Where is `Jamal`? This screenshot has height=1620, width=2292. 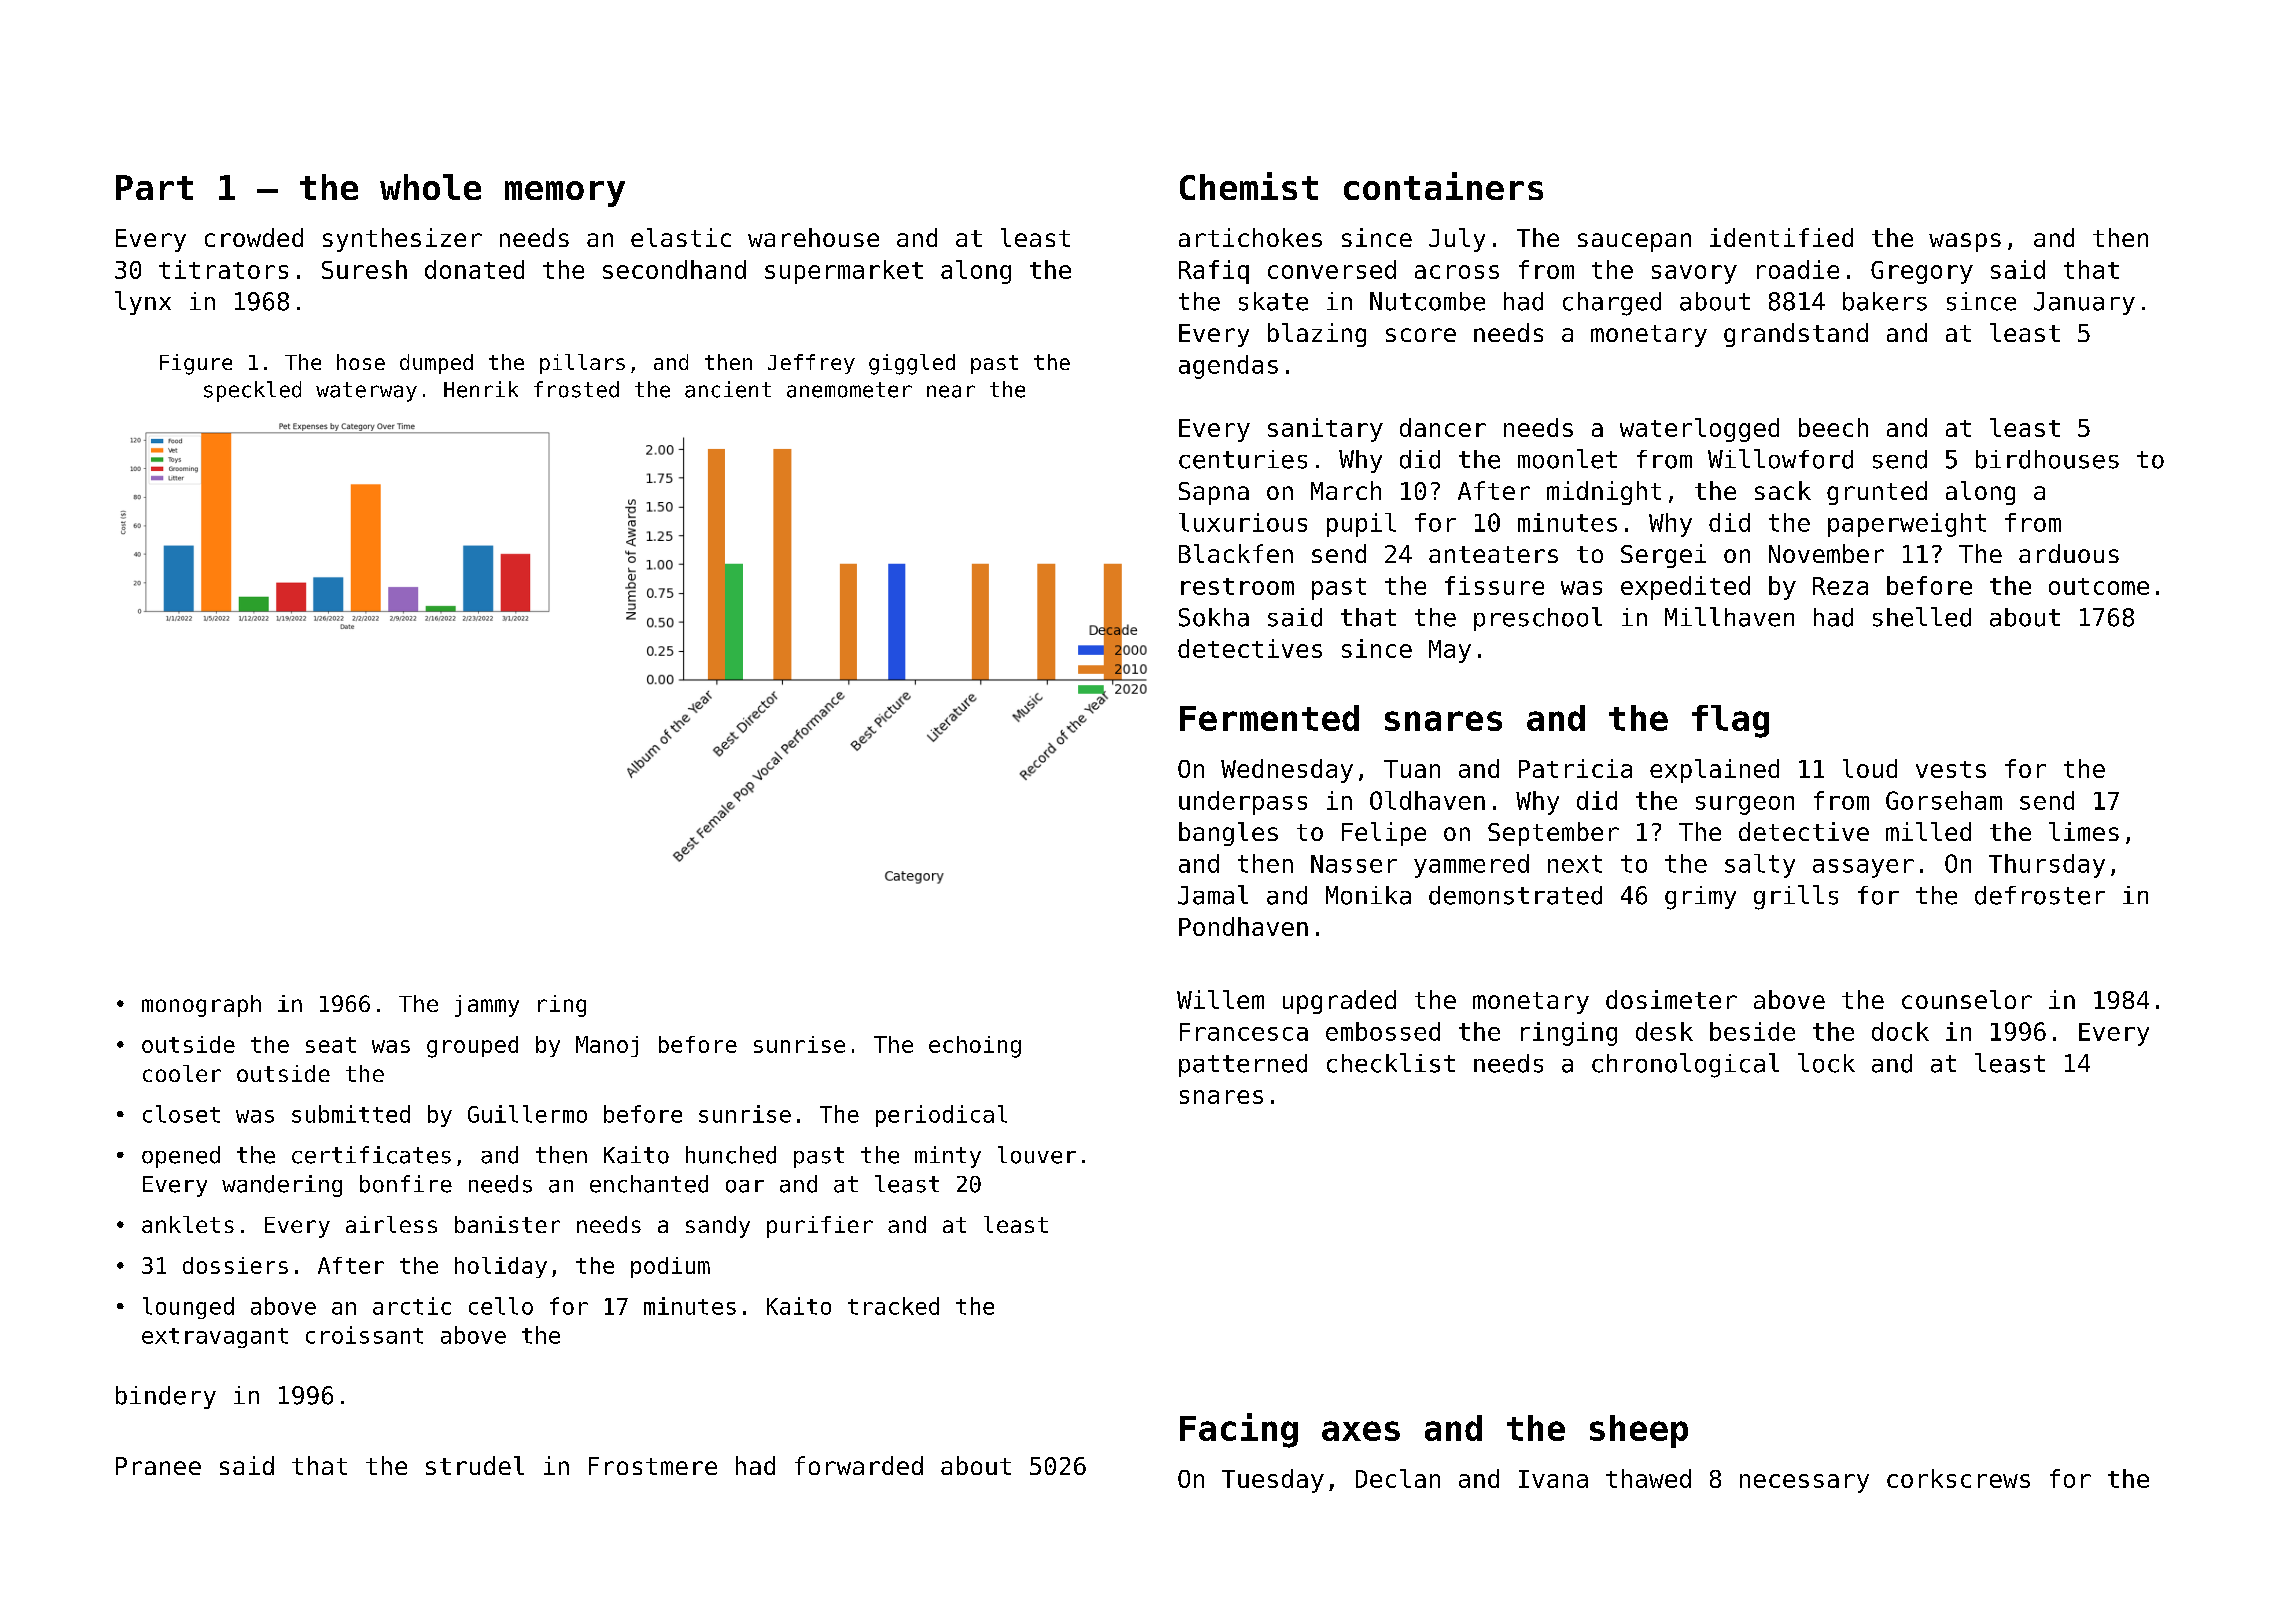
Jamal is located at coordinates (1213, 895).
